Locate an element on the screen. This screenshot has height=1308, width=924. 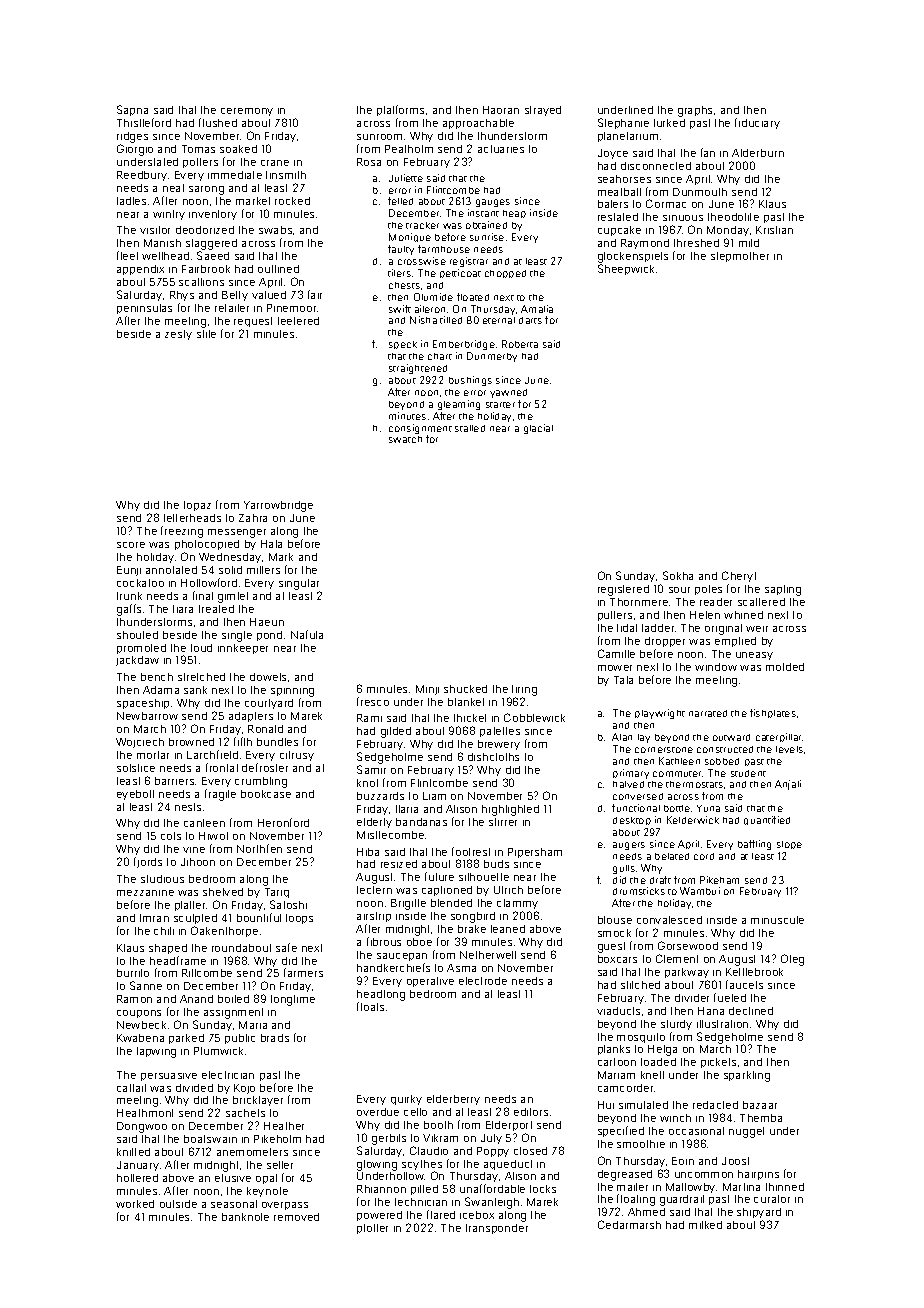
Nafula is located at coordinates (307, 634).
